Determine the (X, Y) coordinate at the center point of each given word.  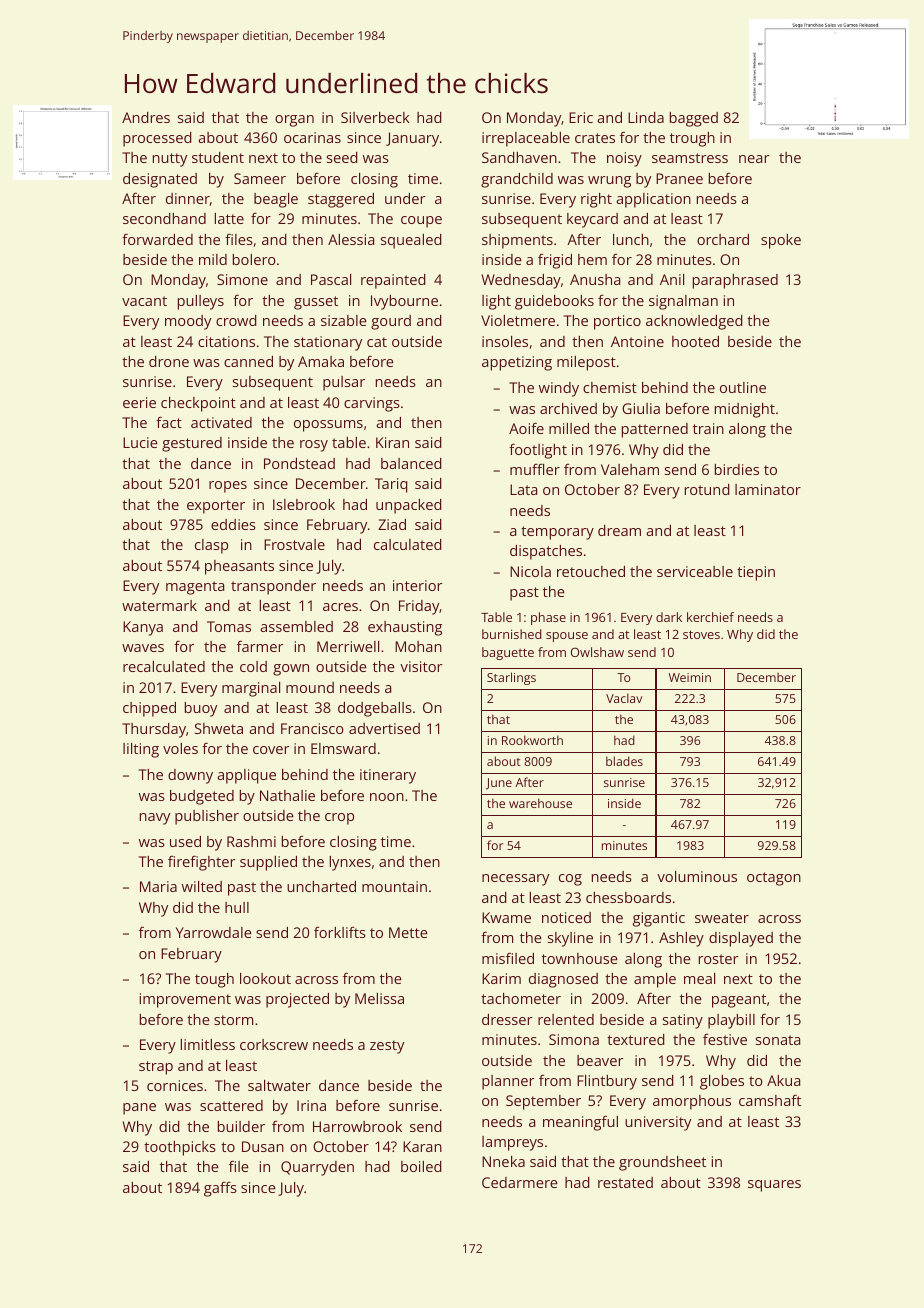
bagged (694, 119)
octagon (774, 879)
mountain (394, 886)
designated (160, 180)
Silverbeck (375, 117)
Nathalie (287, 795)
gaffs (220, 1189)
